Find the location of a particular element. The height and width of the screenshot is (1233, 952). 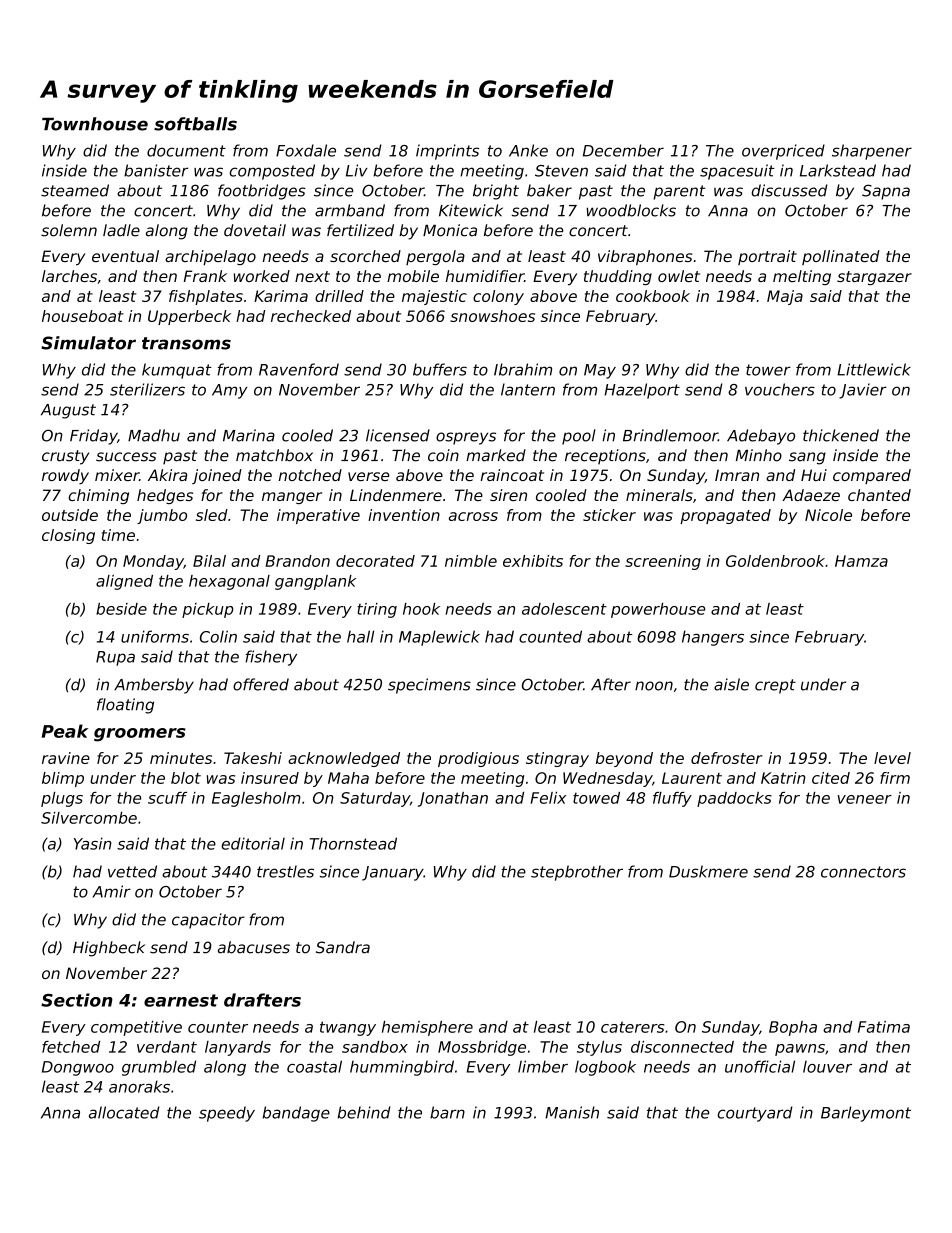

bandage is located at coordinates (296, 1114).
